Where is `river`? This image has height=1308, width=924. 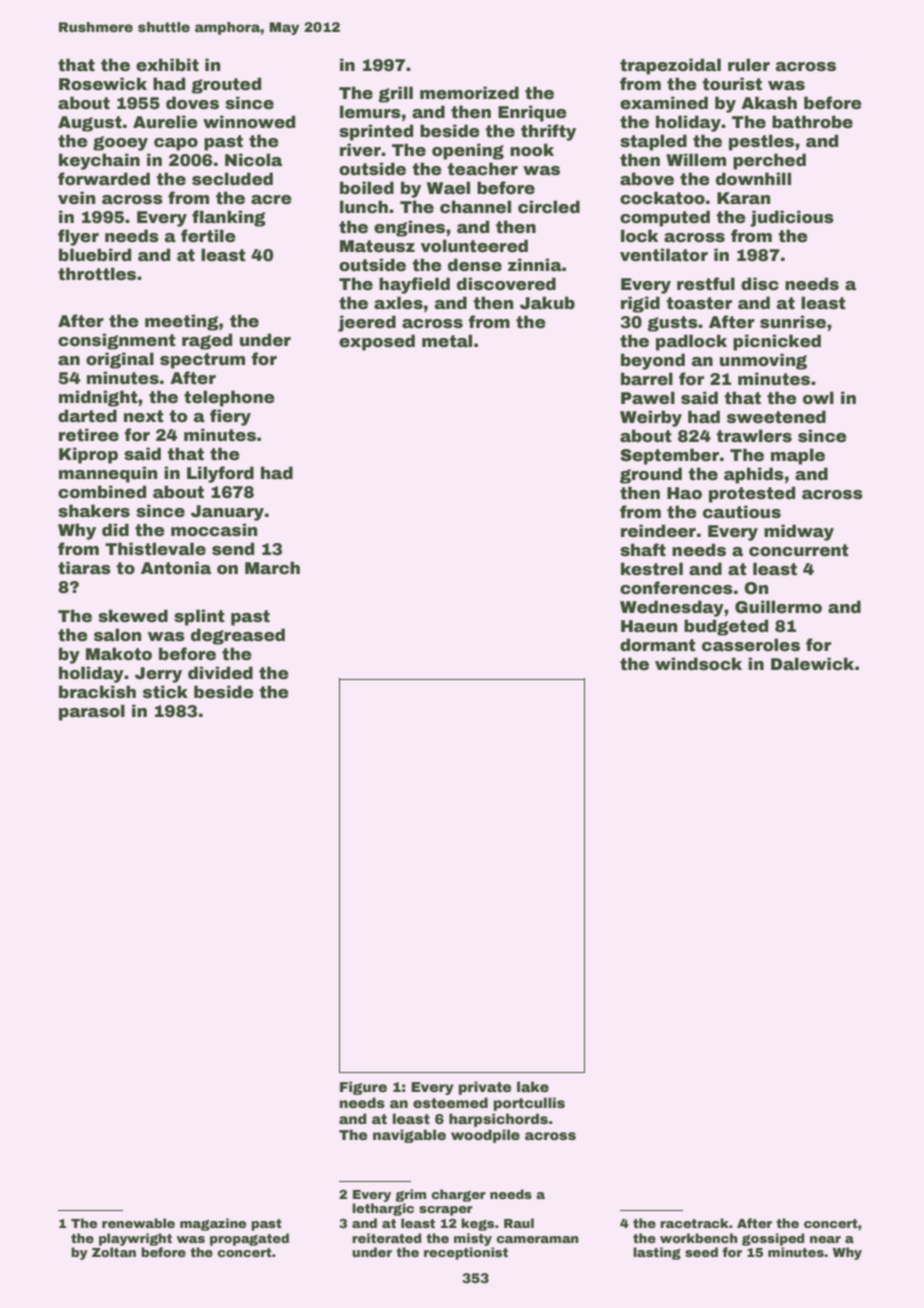
river is located at coordinates (360, 150).
